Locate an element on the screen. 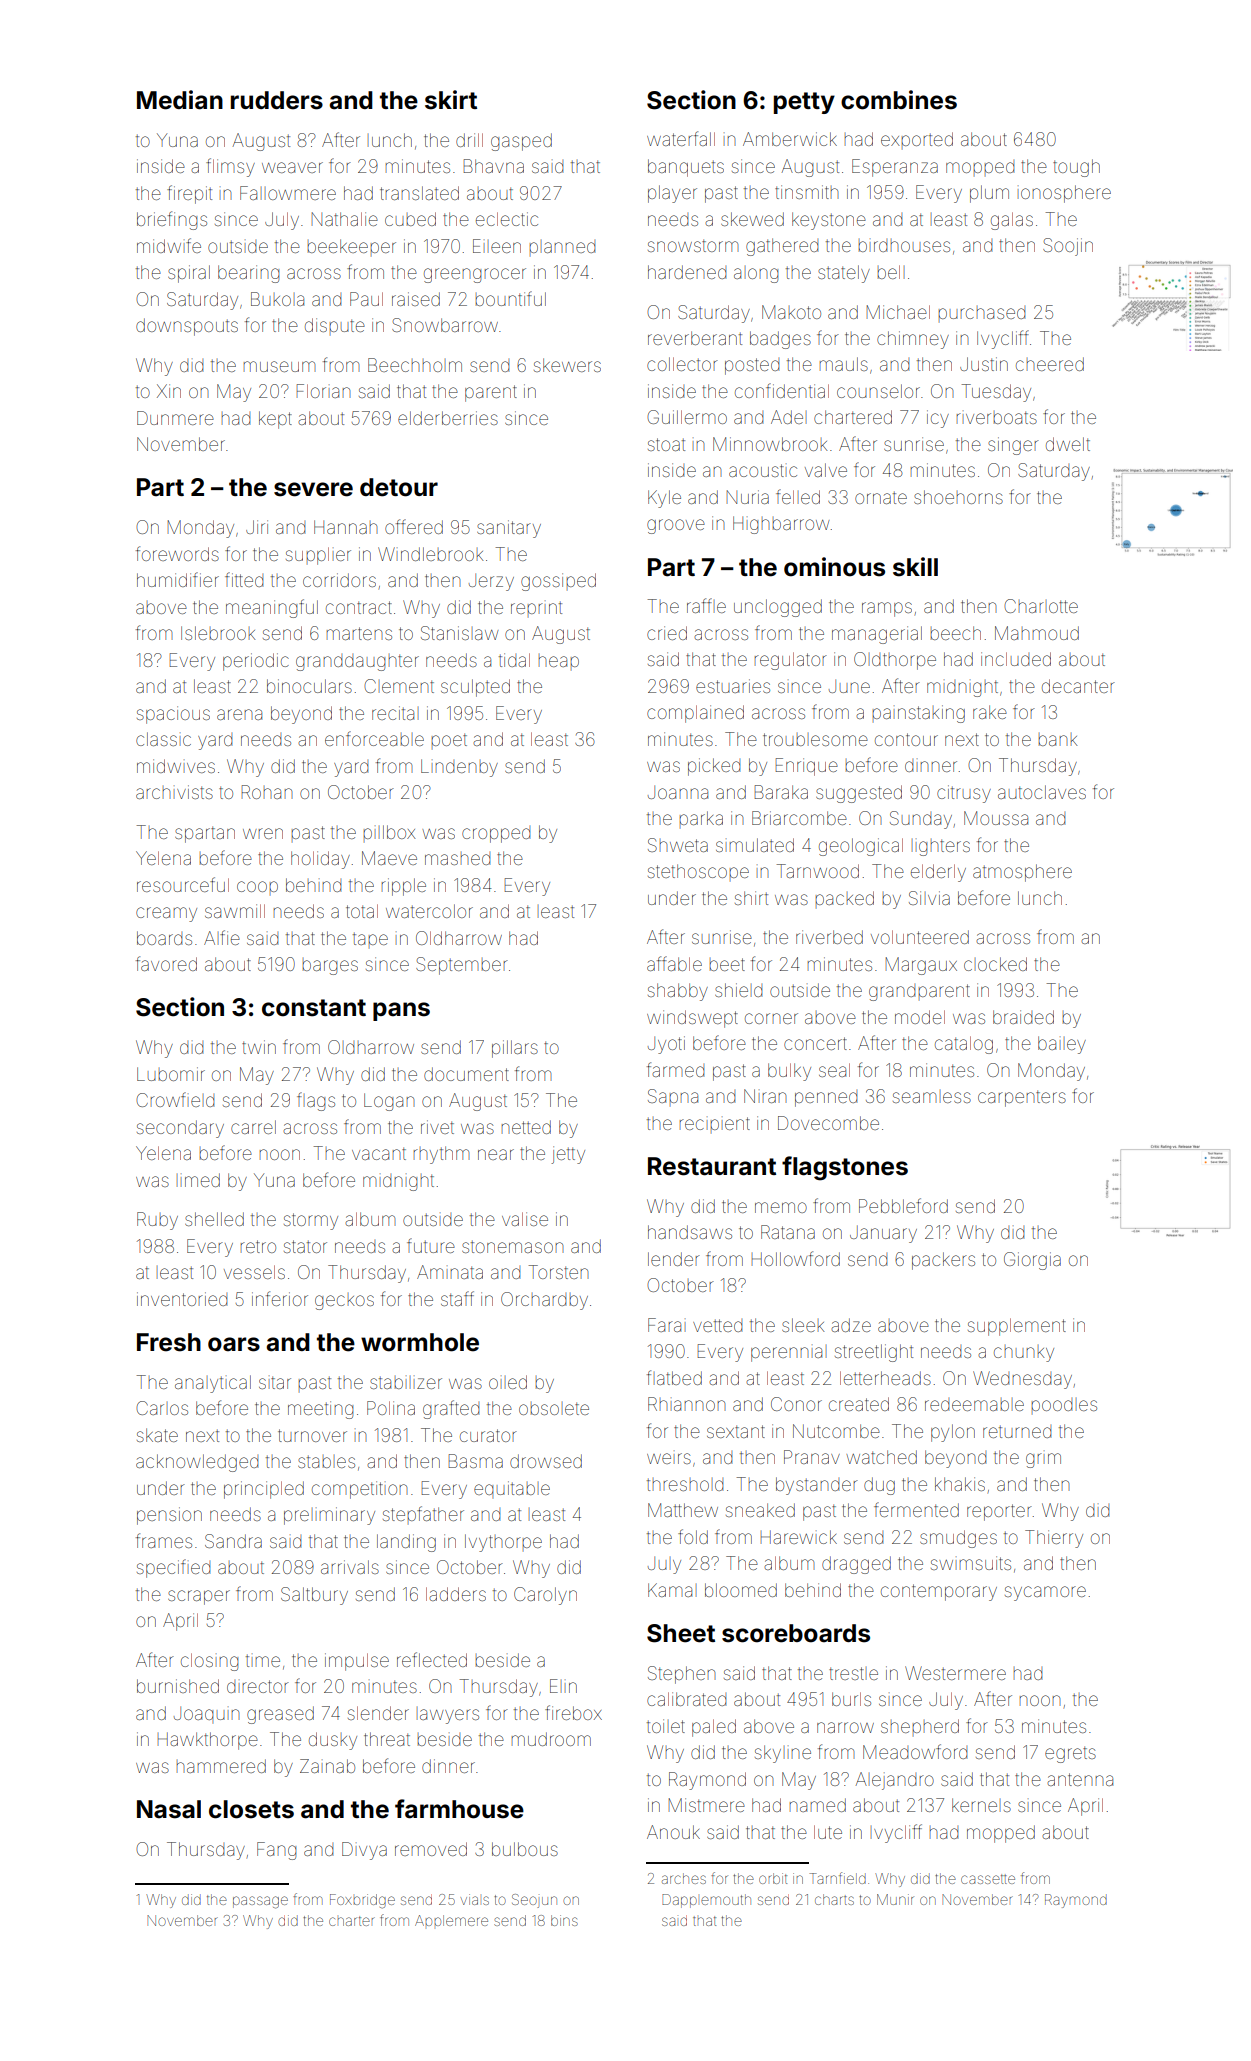 The width and height of the screenshot is (1251, 2061). petty is located at coordinates (804, 103).
